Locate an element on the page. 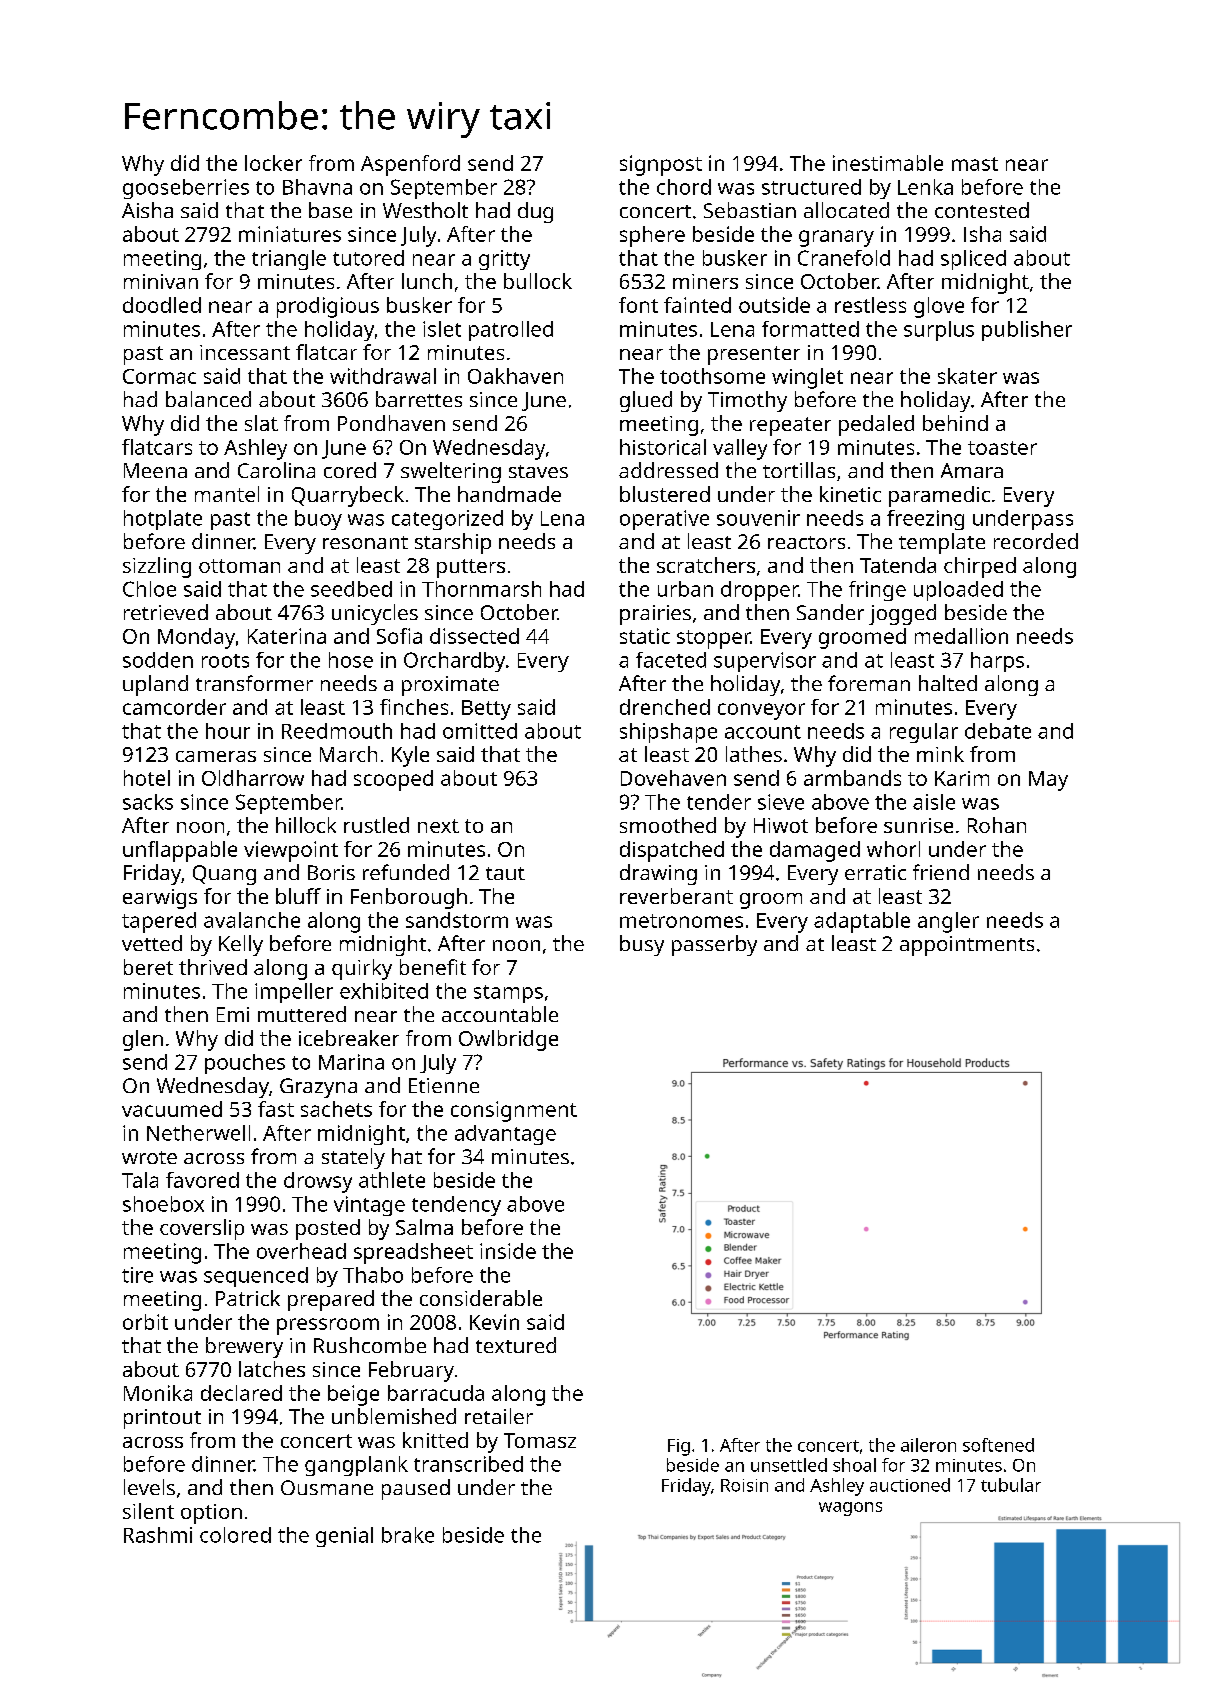 Image resolution: width=1205 pixels, height=1704 pixels. vetted is located at coordinates (152, 943).
